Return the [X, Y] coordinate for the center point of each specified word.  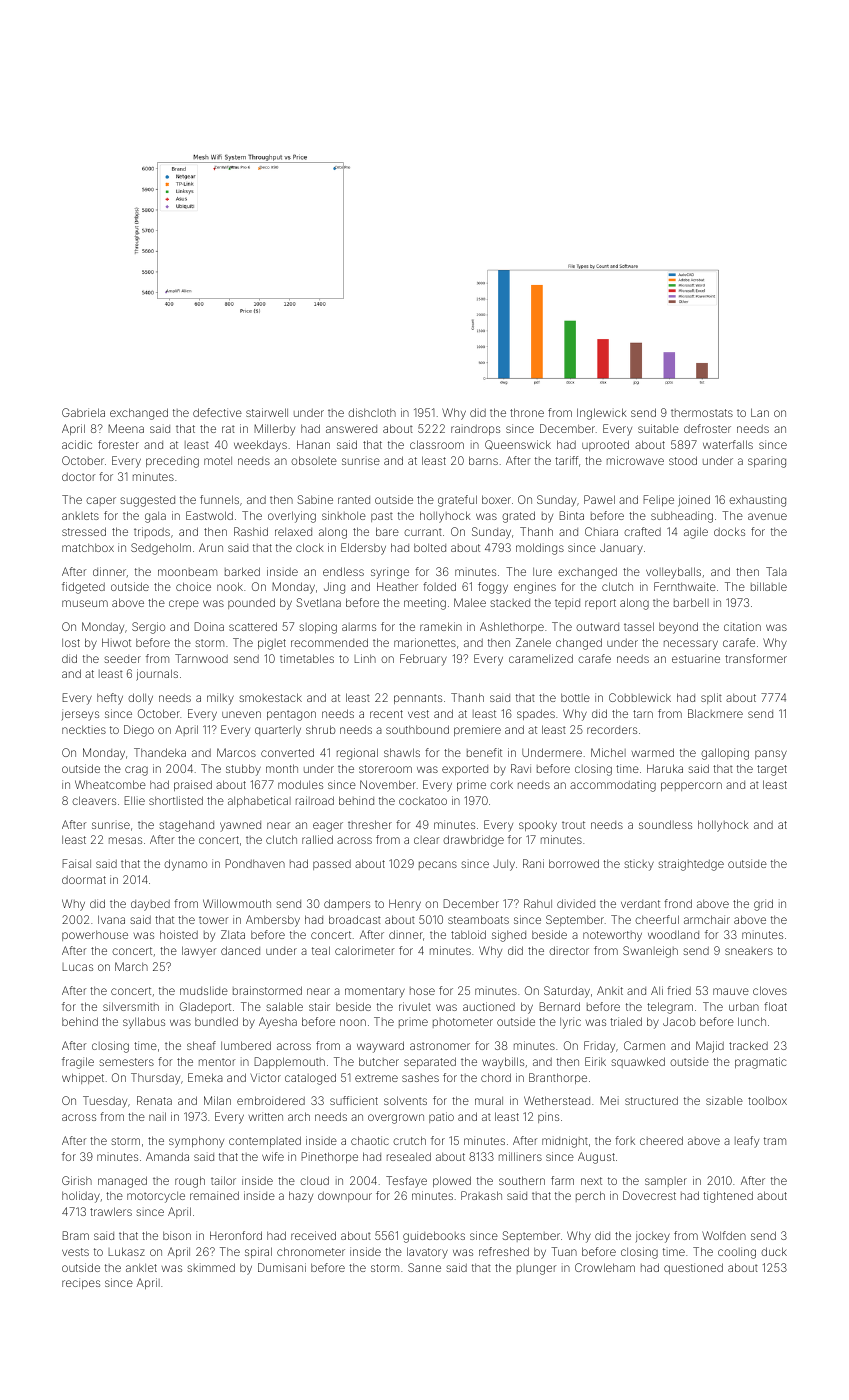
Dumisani [282, 1267]
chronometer [311, 1251]
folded [439, 586]
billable [769, 586]
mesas [125, 840]
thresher [370, 824]
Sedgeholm [161, 549]
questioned [693, 1268]
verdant [640, 904]
